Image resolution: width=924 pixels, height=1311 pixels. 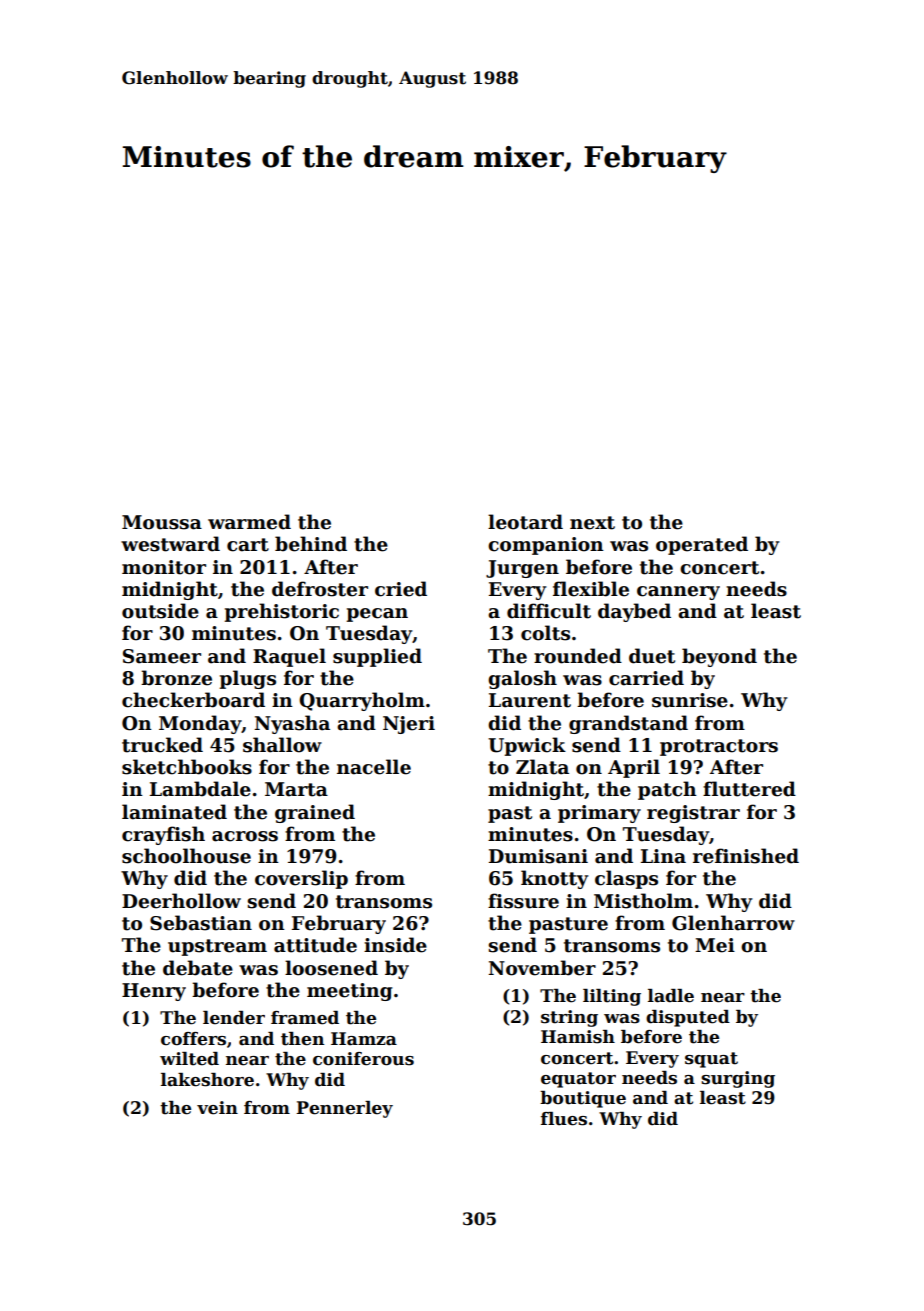 What do you see at coordinates (249, 522) in the page?
I see `warmed` at bounding box center [249, 522].
